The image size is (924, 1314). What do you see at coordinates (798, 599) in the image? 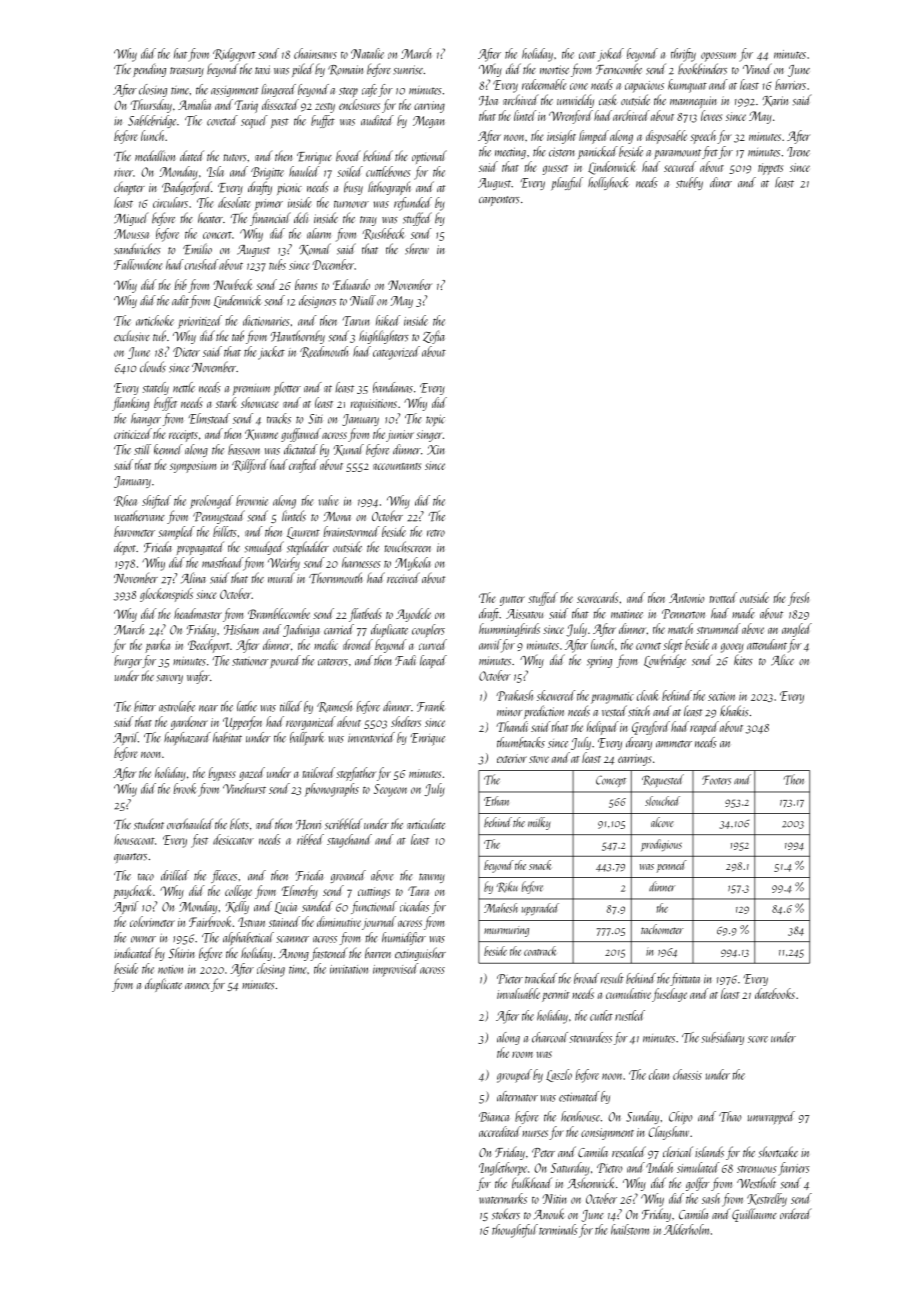
I see `fresh` at bounding box center [798, 599].
